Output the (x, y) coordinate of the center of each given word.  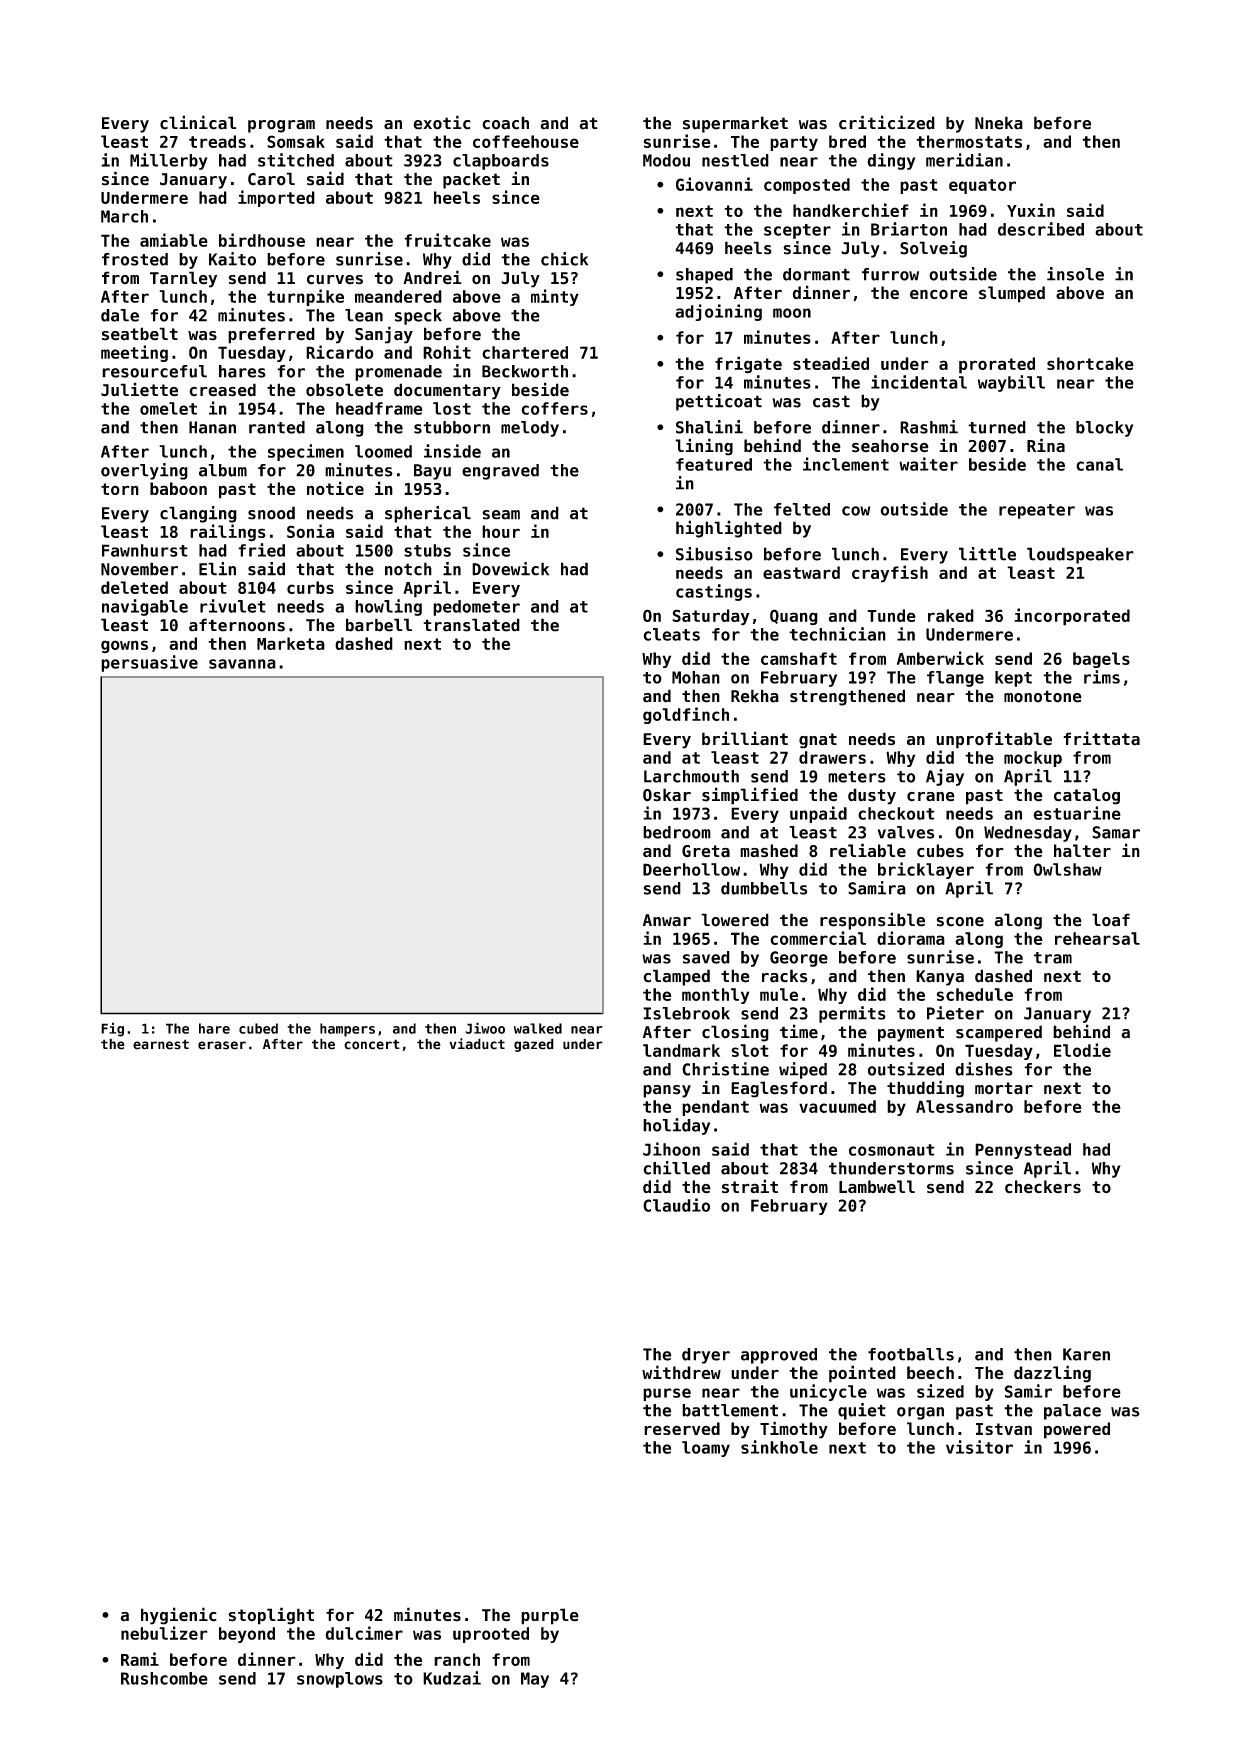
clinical (198, 122)
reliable (868, 850)
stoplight (271, 1616)
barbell (379, 625)
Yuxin (1031, 210)
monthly (715, 996)
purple (550, 1616)
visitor (979, 1447)
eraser (222, 1045)
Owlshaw (1067, 869)
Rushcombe (164, 1678)
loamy (706, 1449)
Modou (666, 160)
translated (471, 625)
